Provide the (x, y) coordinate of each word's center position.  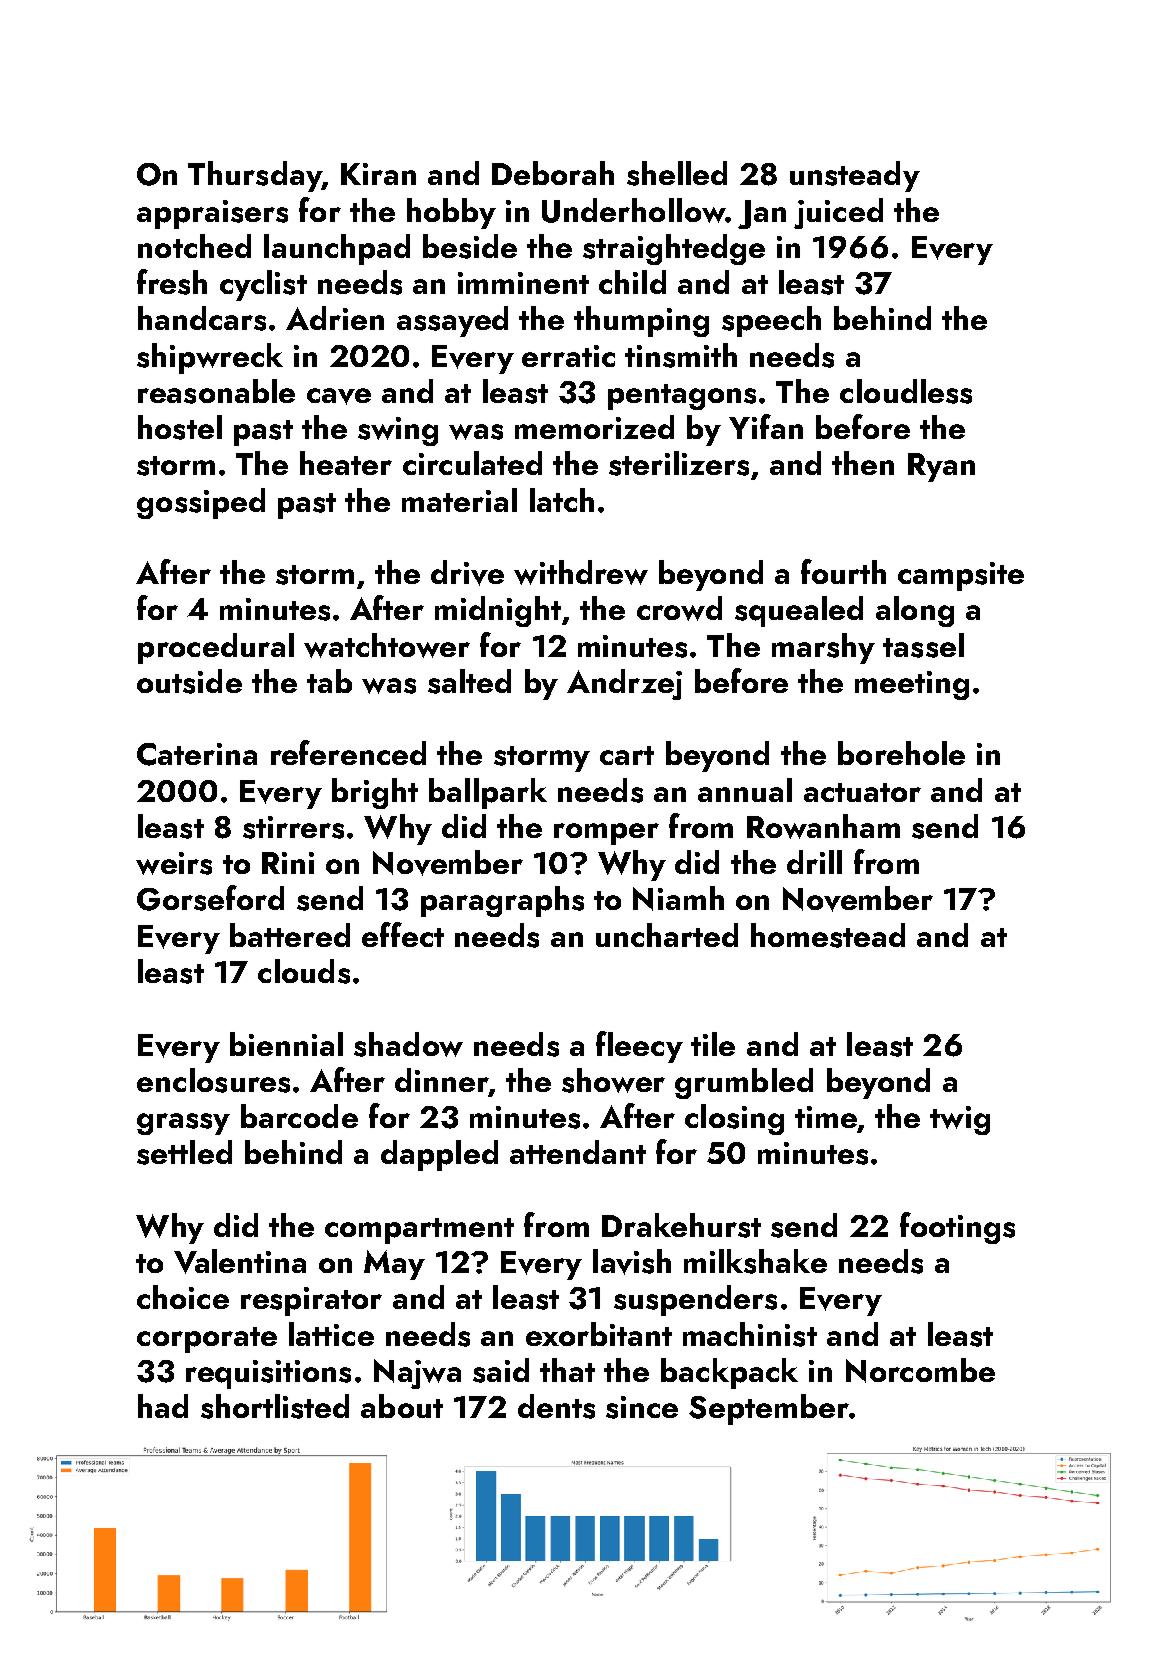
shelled (677, 173)
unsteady (855, 176)
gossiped (201, 503)
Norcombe (920, 1370)
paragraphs (502, 901)
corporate (207, 1340)
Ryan (941, 467)
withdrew (581, 572)
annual (745, 790)
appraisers (212, 214)
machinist (750, 1334)
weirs (174, 863)
